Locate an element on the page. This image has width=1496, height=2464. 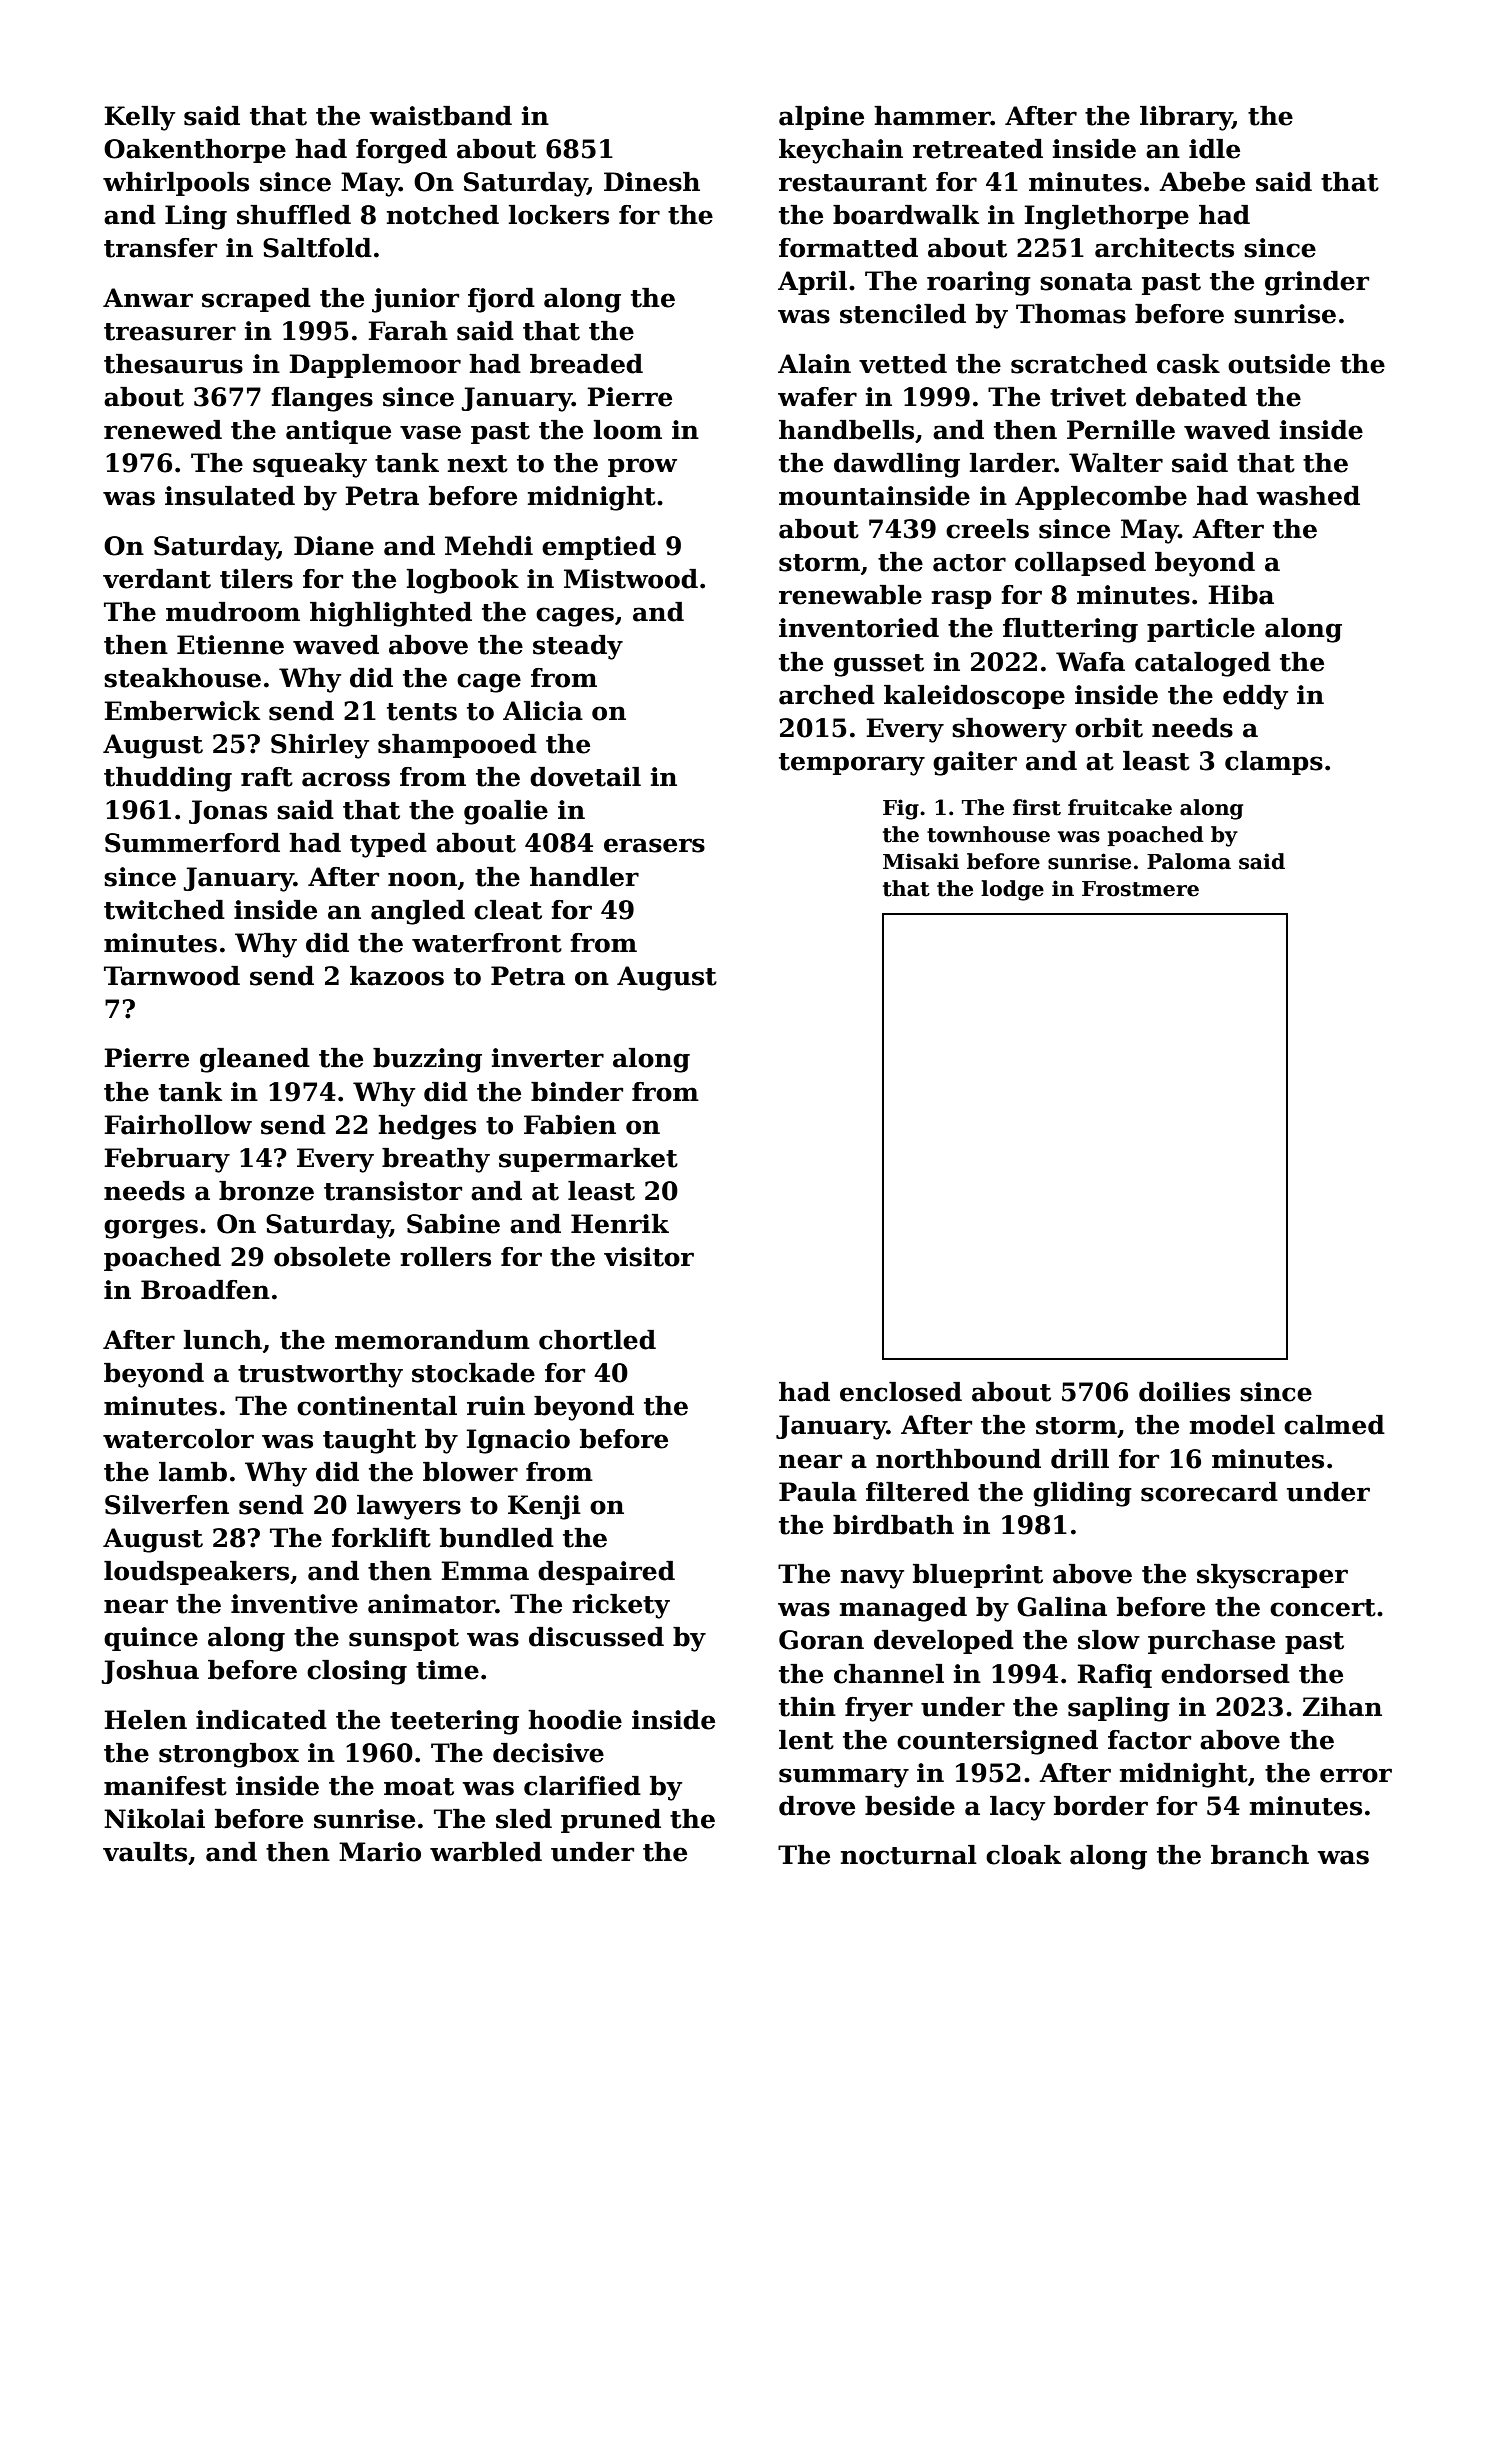
next is located at coordinates (478, 464).
